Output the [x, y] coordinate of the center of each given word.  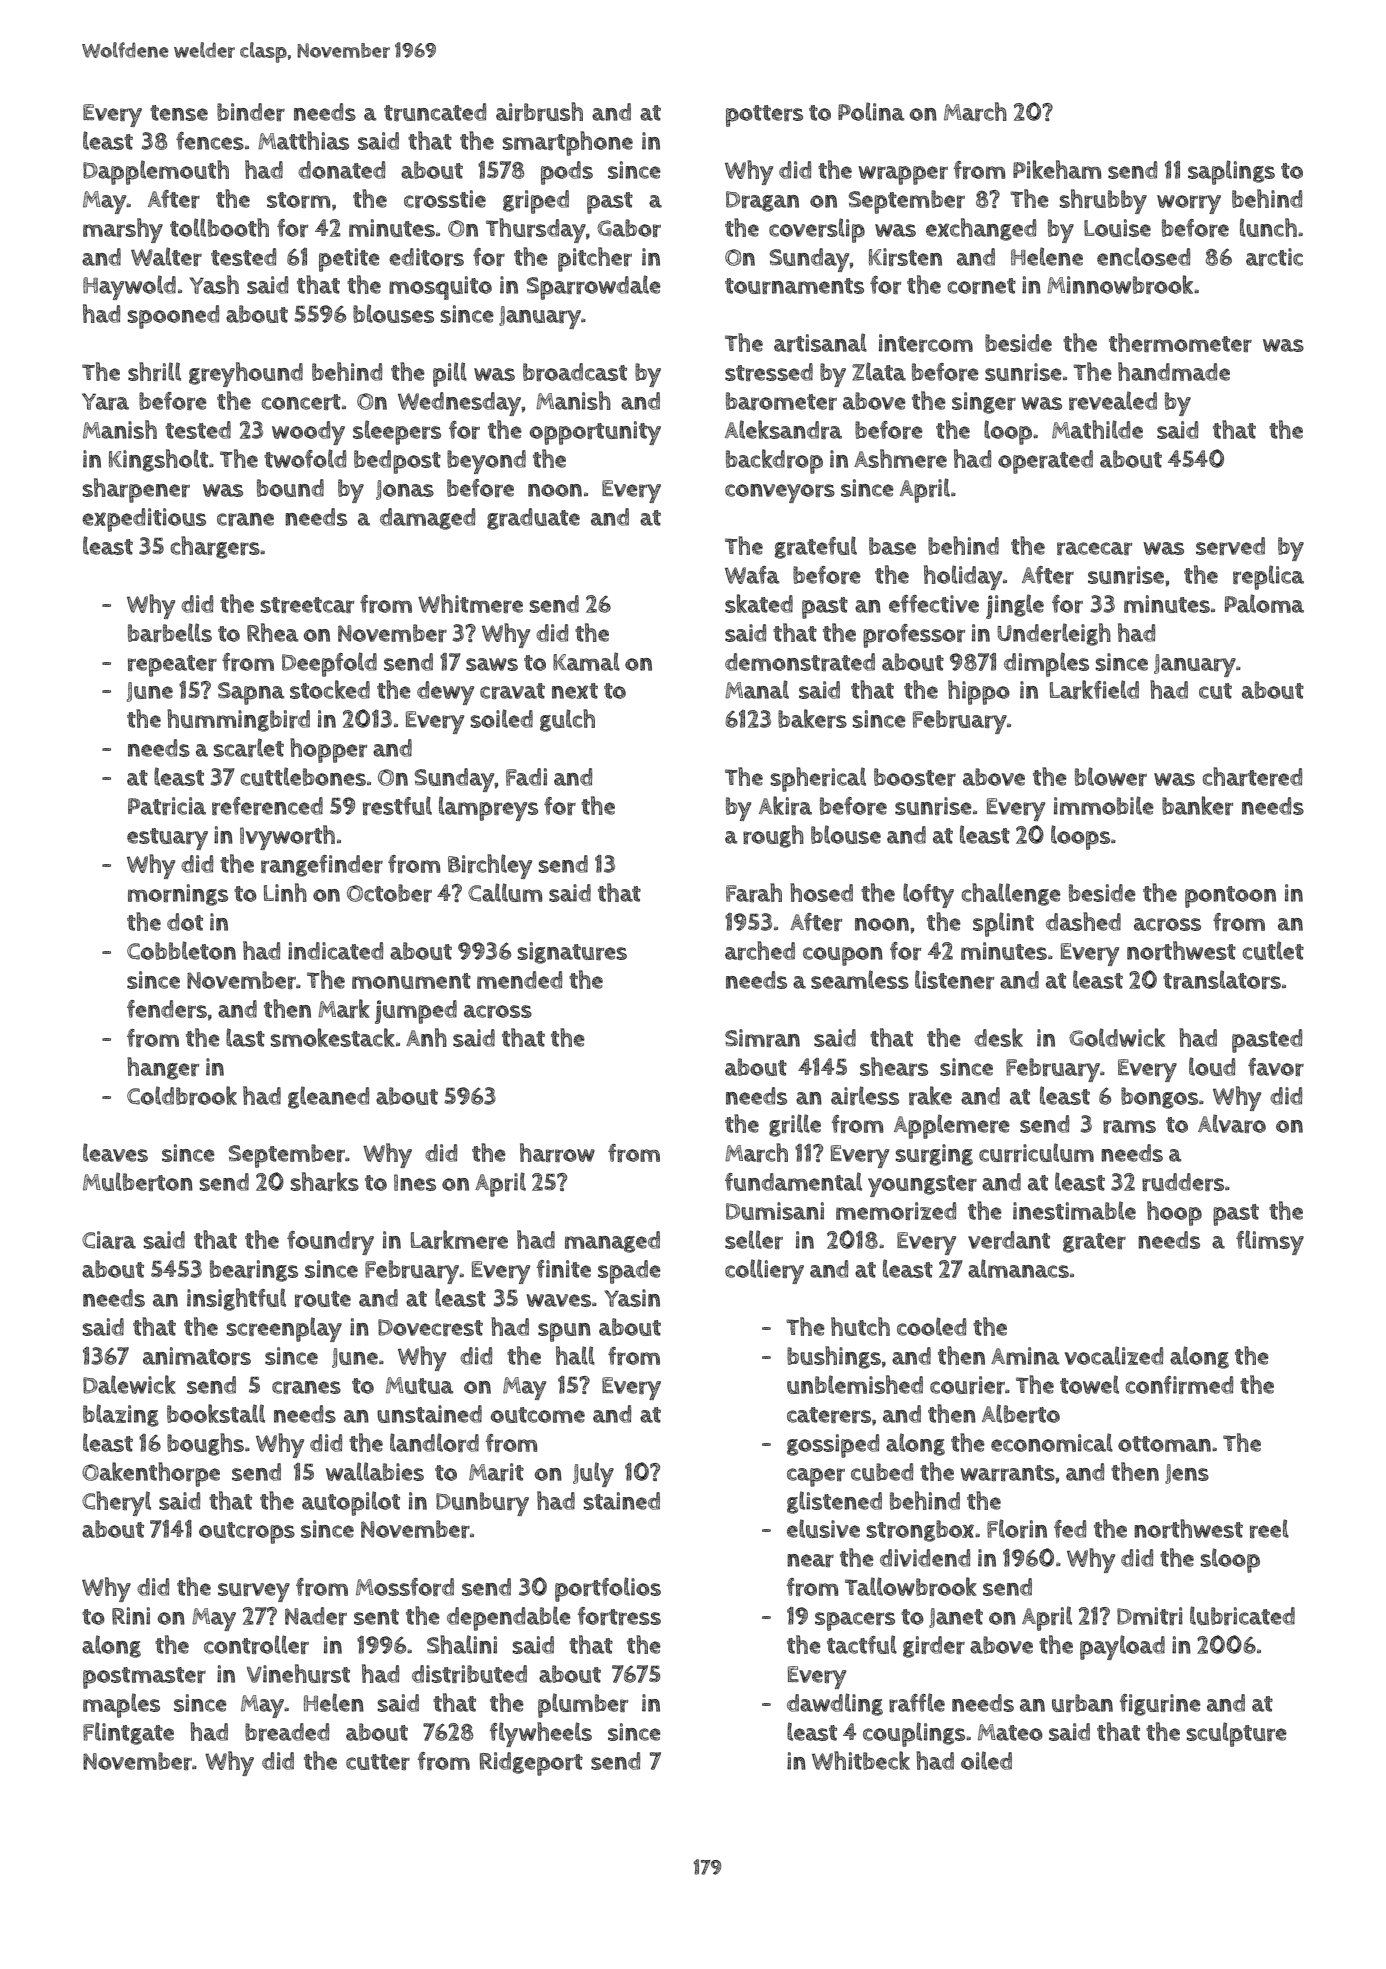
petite [349, 260]
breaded [287, 1732]
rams [1129, 1126]
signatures [572, 953]
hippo [979, 692]
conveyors [780, 493]
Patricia [167, 806]
